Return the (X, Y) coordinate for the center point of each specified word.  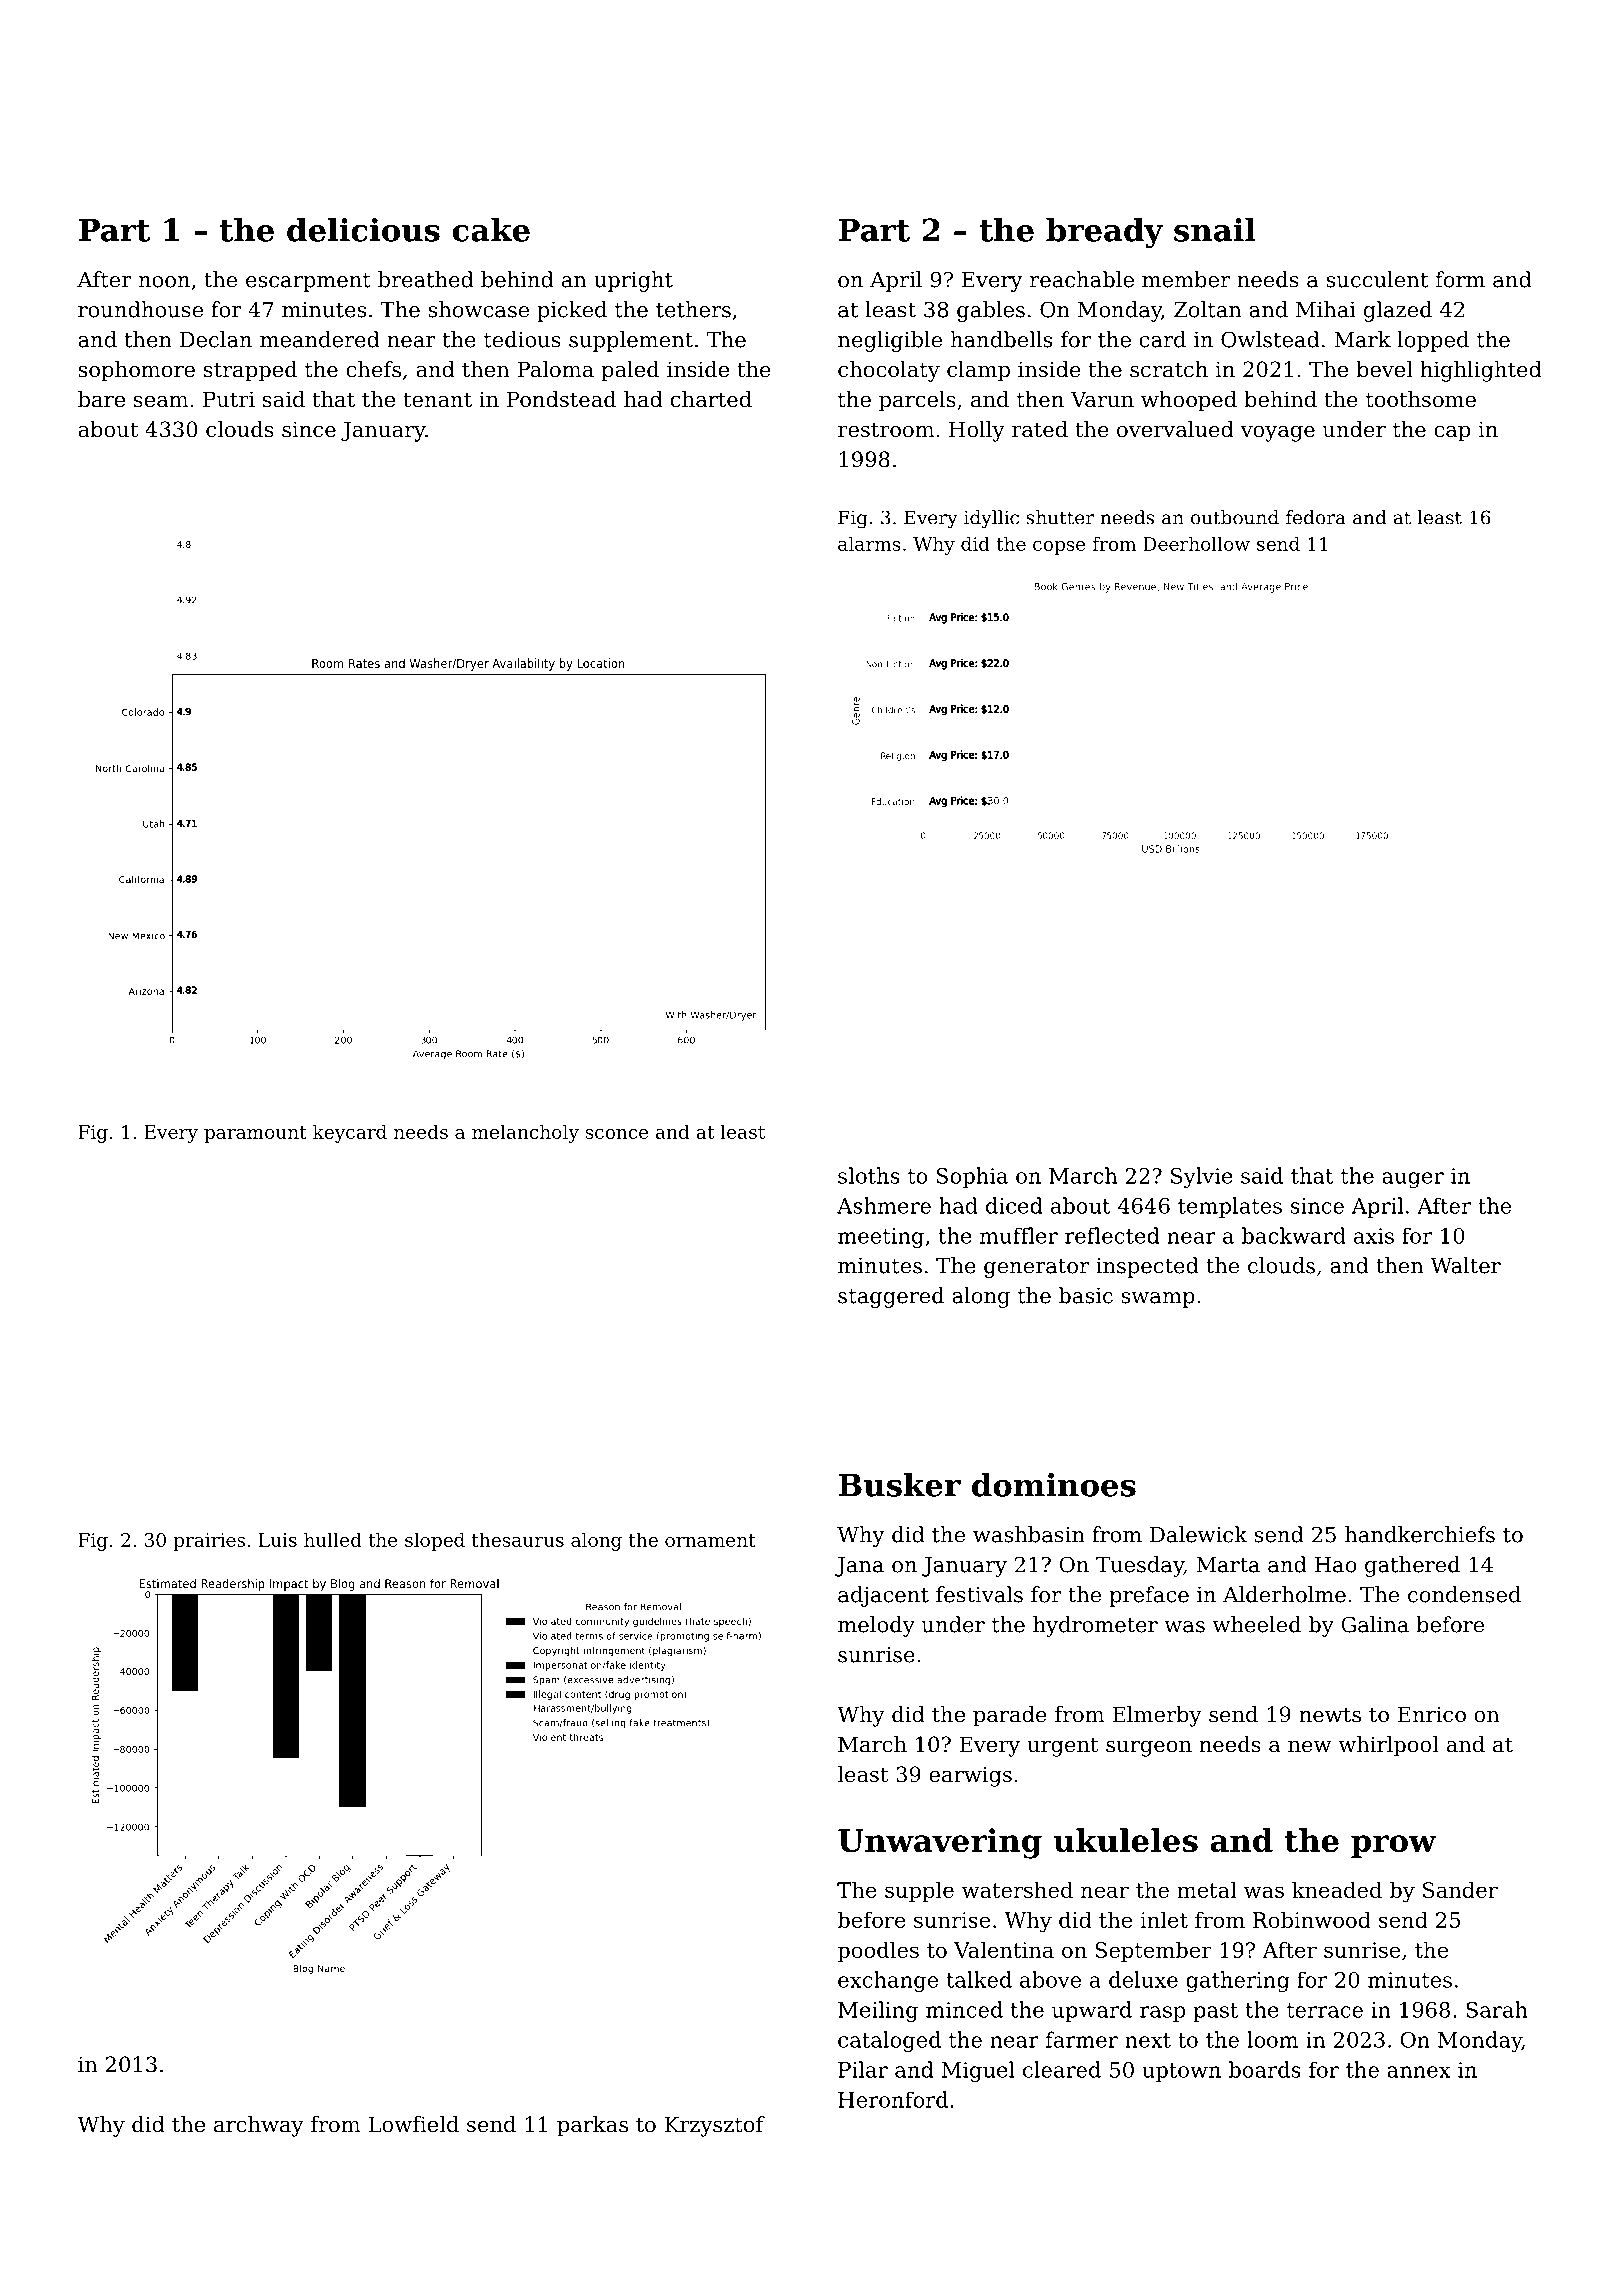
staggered (891, 1297)
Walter (1465, 1265)
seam (161, 402)
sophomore (137, 371)
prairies (209, 1542)
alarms (869, 543)
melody (876, 1626)
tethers (693, 309)
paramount (255, 1134)
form (1460, 279)
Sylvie (1202, 1177)
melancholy (525, 1133)
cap (1452, 434)
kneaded (1337, 1889)
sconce (617, 1134)
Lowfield (413, 2124)
